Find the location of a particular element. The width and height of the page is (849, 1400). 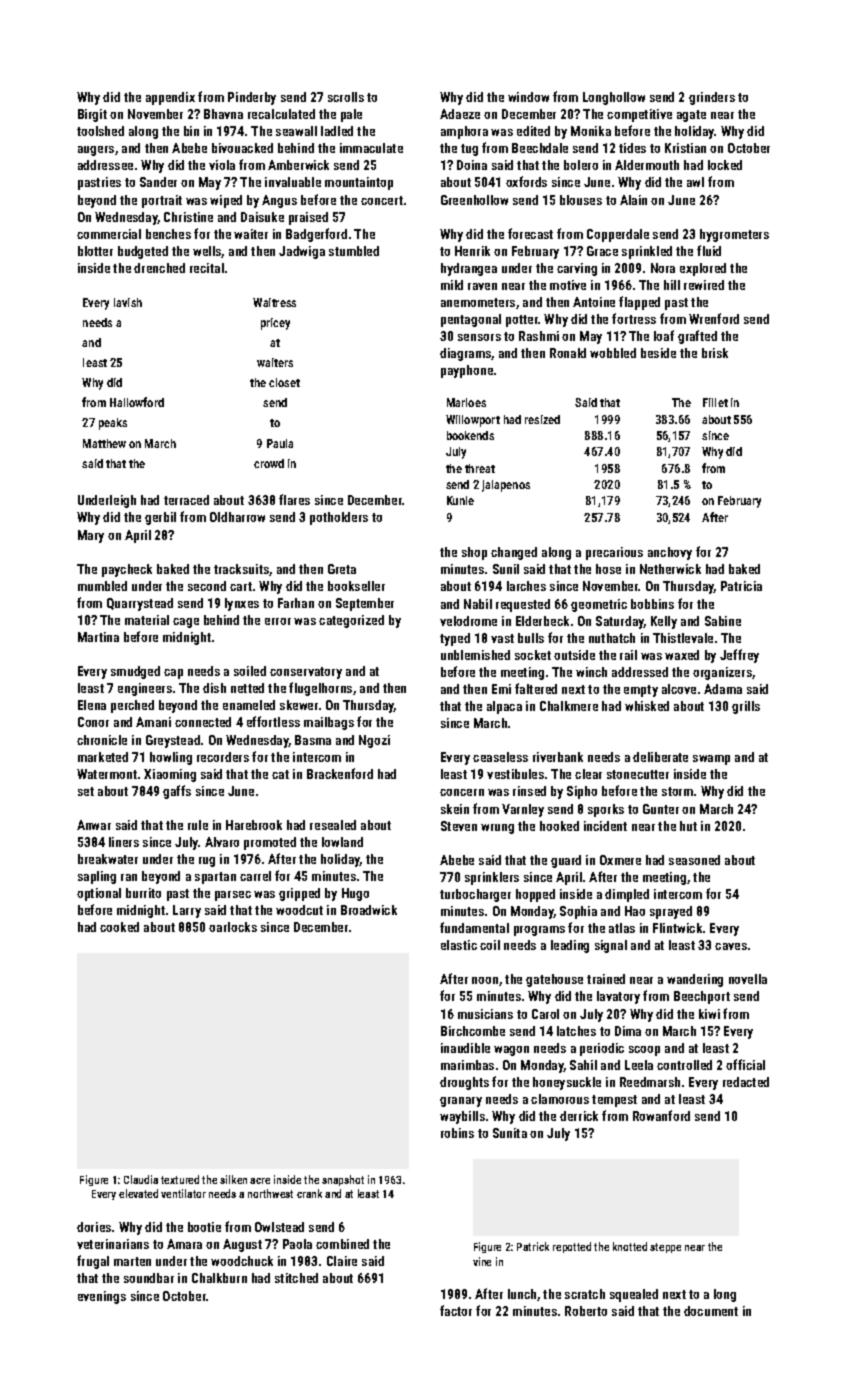

flugelhorns is located at coordinates (320, 689).
